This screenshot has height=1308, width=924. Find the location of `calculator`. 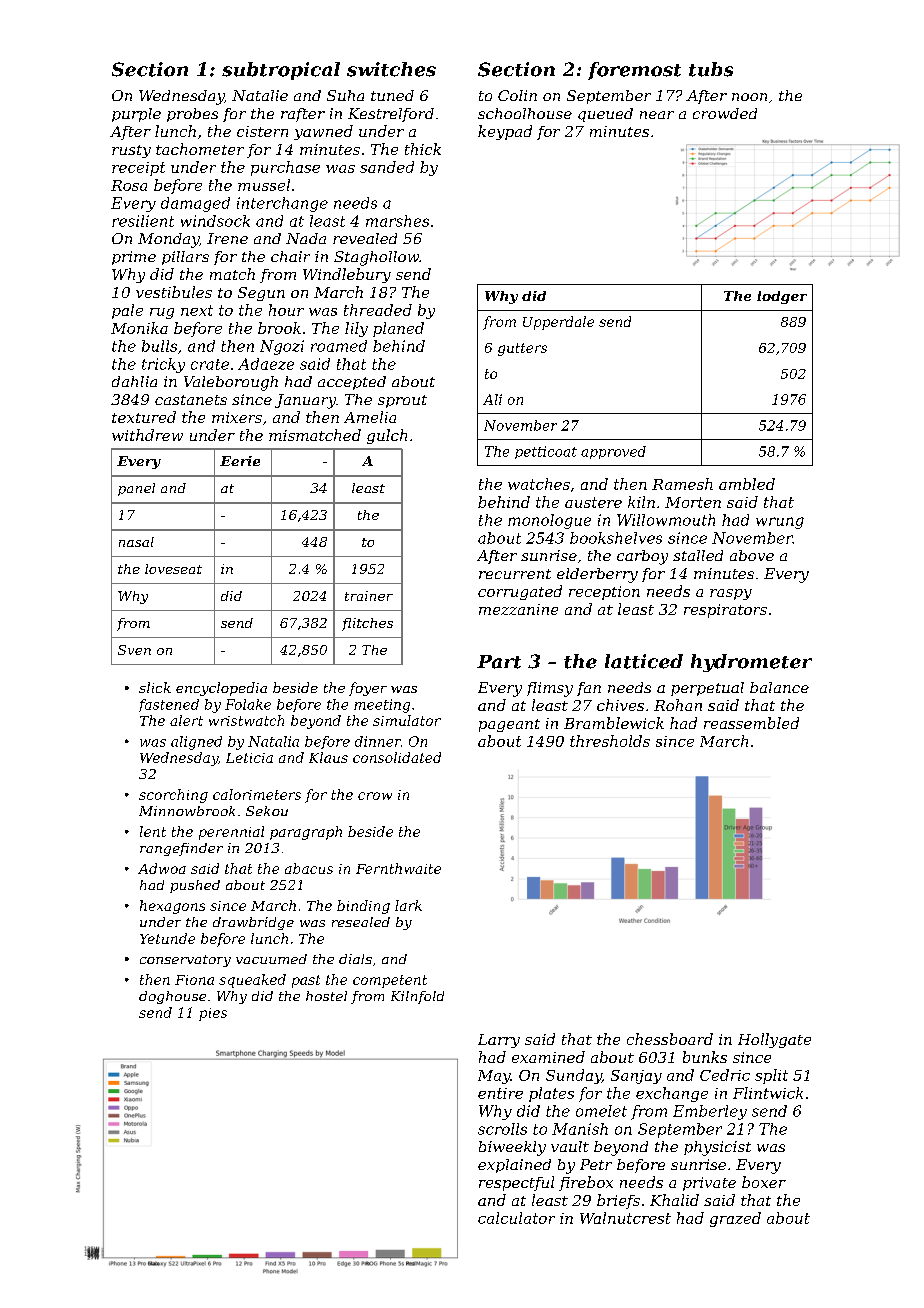

calculator is located at coordinates (516, 1218).
